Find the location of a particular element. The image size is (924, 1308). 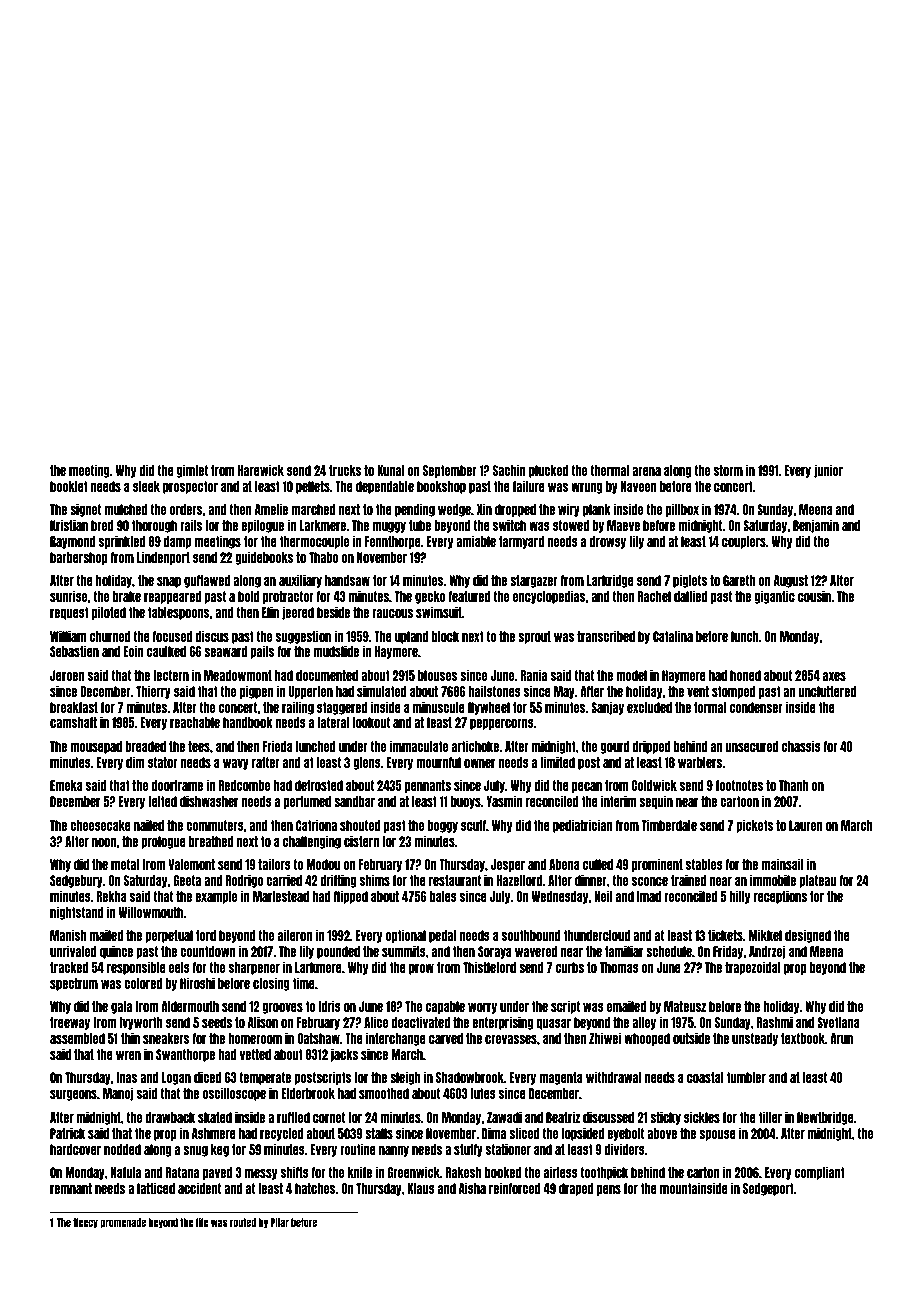

Mateusz is located at coordinates (685, 1006).
